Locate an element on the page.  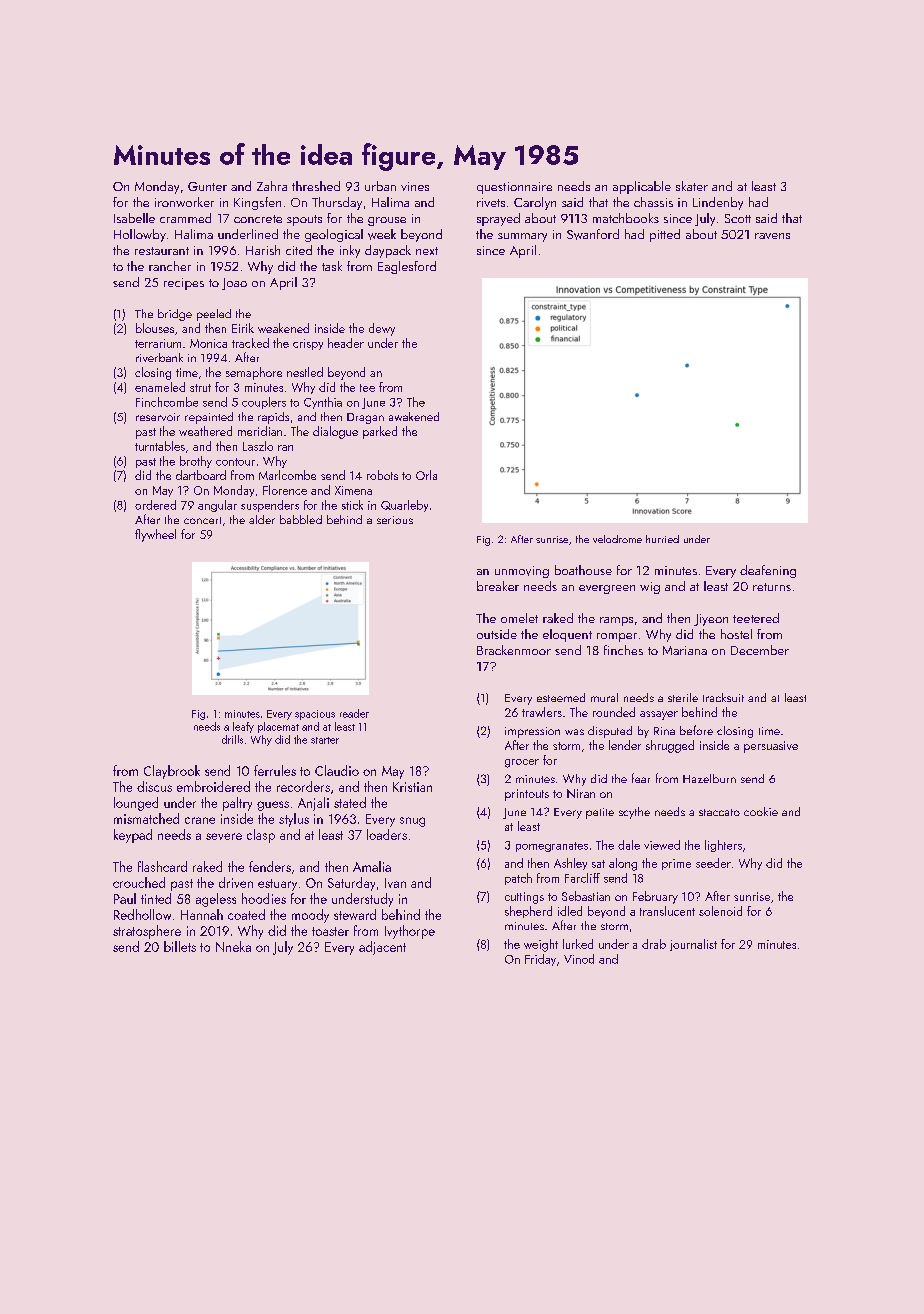
hurried is located at coordinates (662, 539).
